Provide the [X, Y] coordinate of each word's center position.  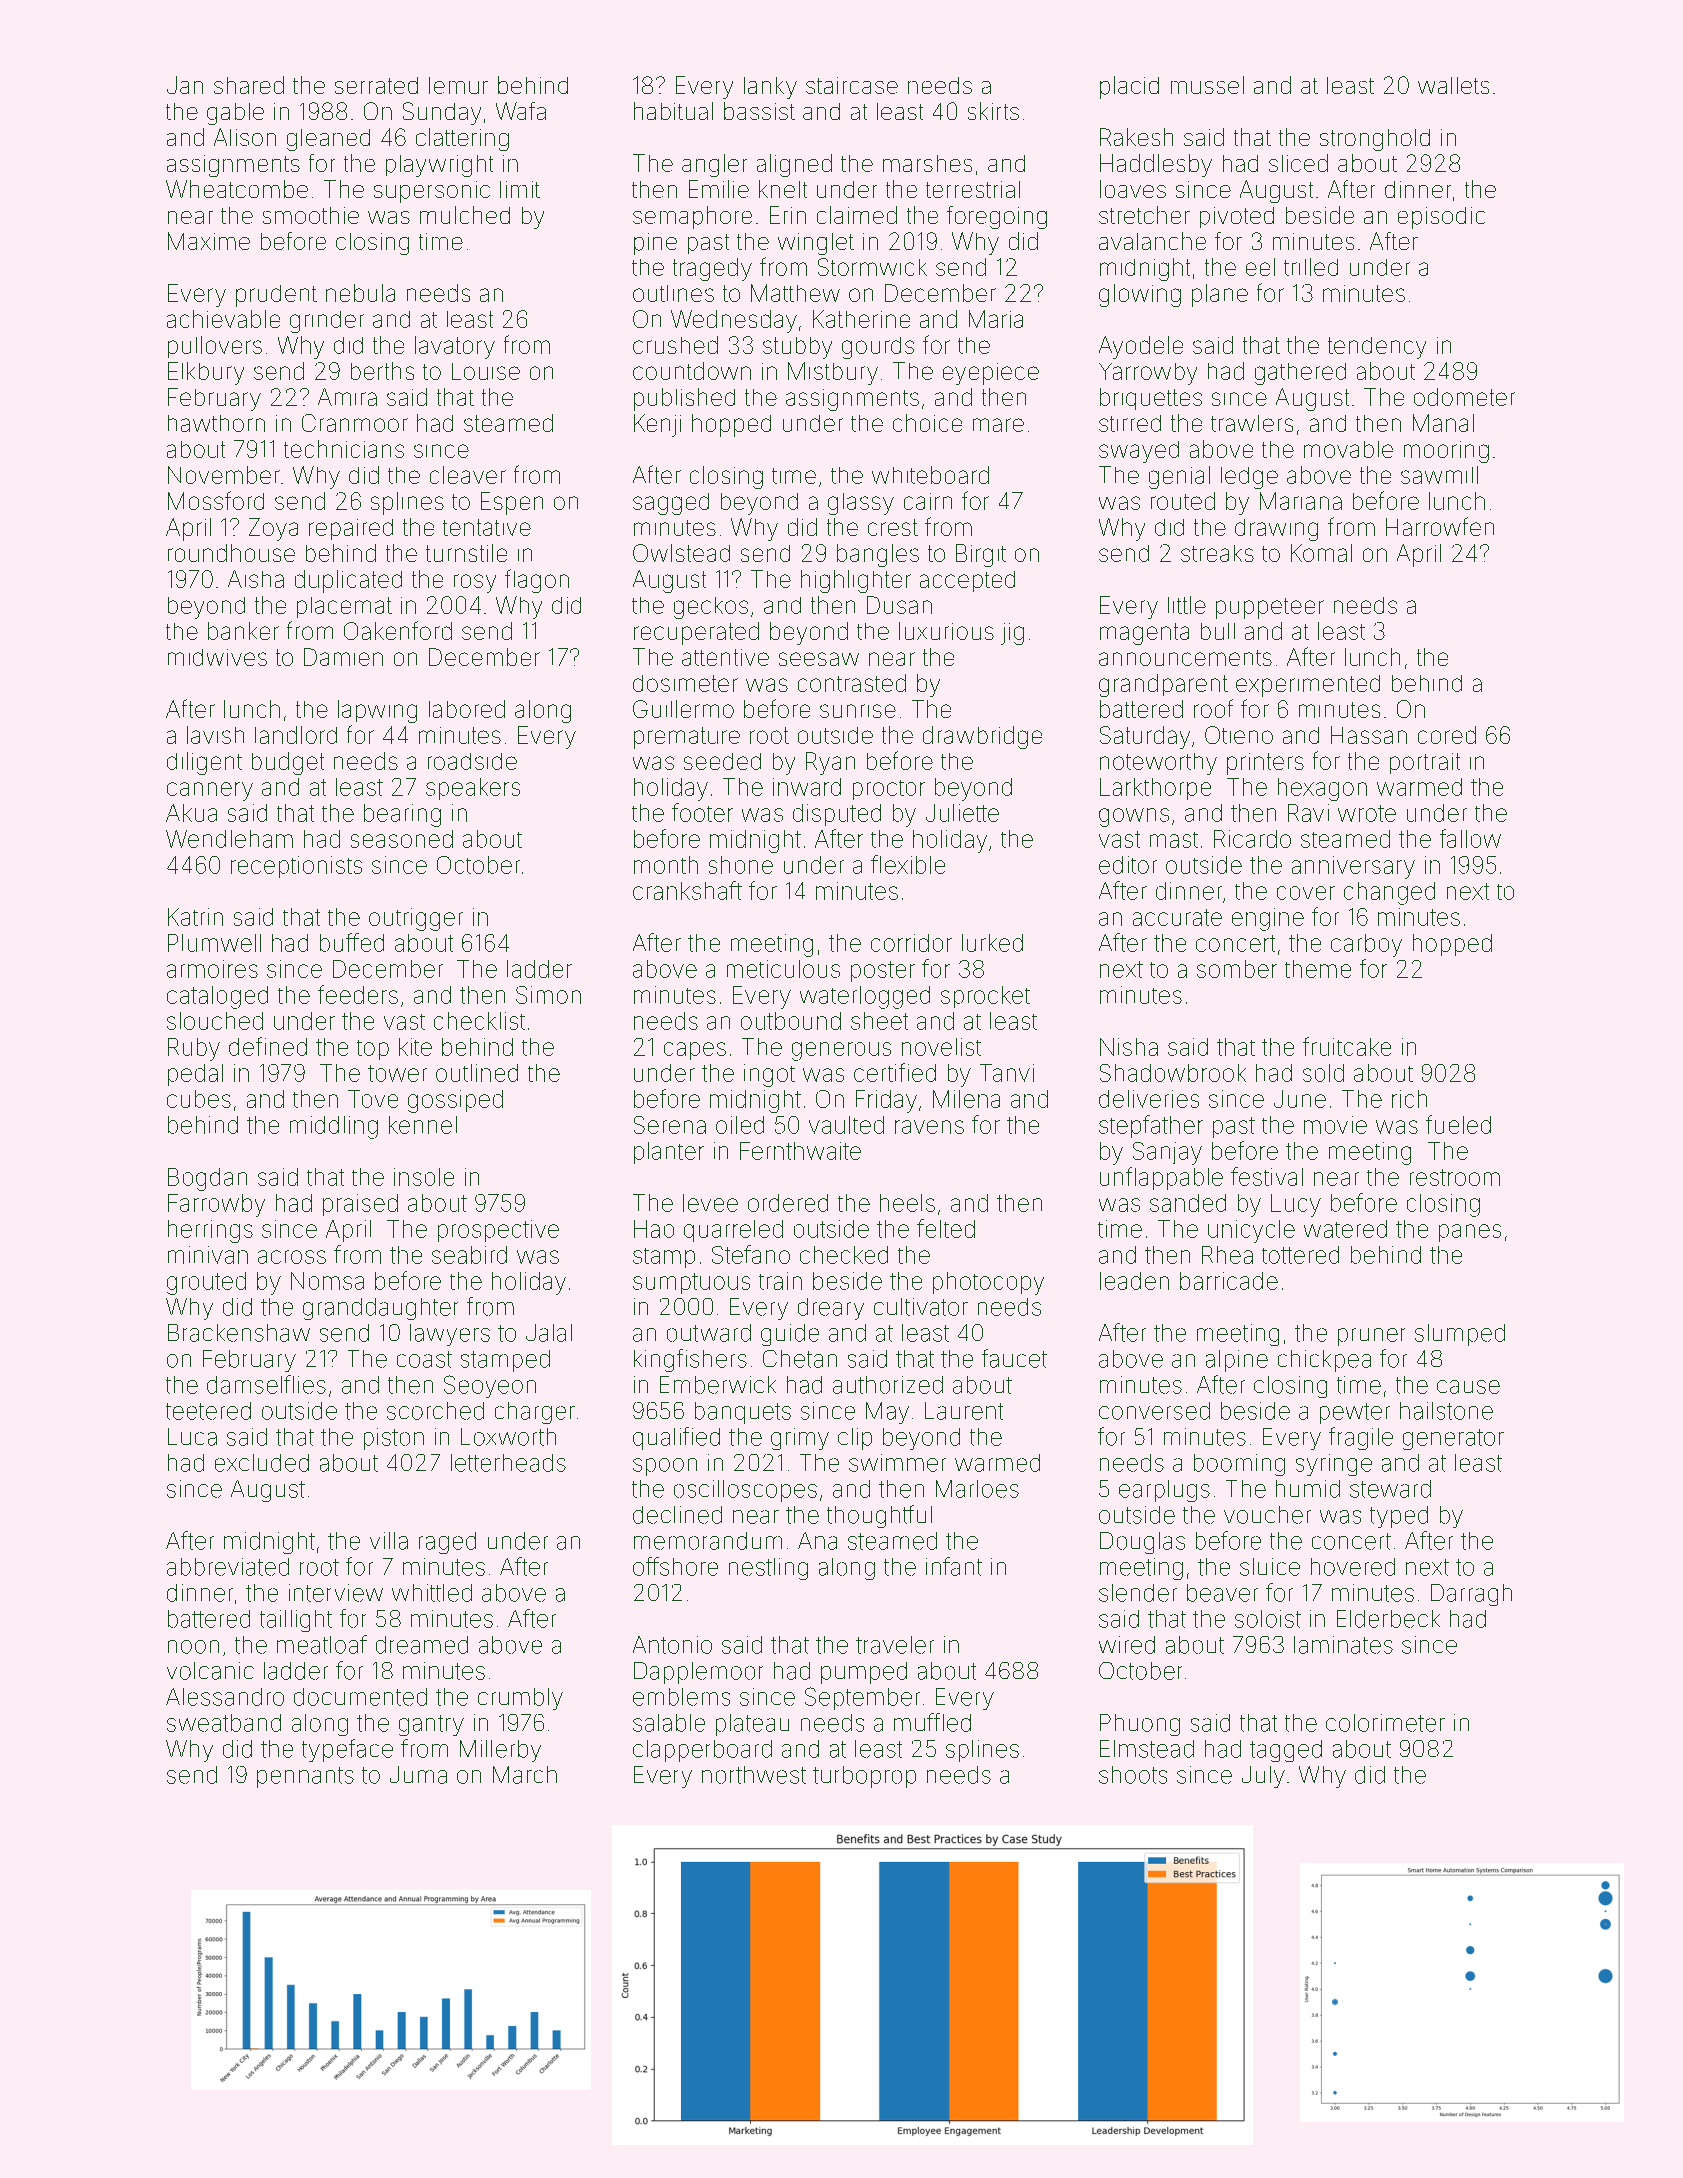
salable [669, 1723]
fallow [1470, 838]
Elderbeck [1388, 1619]
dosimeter [685, 683]
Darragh [1471, 1595]
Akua [191, 813]
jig [1012, 634]
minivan [208, 1255]
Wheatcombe [237, 189]
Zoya [273, 529]
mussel [1207, 85]
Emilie [719, 189]
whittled [432, 1593]
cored [1447, 735]
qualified [676, 1438]
